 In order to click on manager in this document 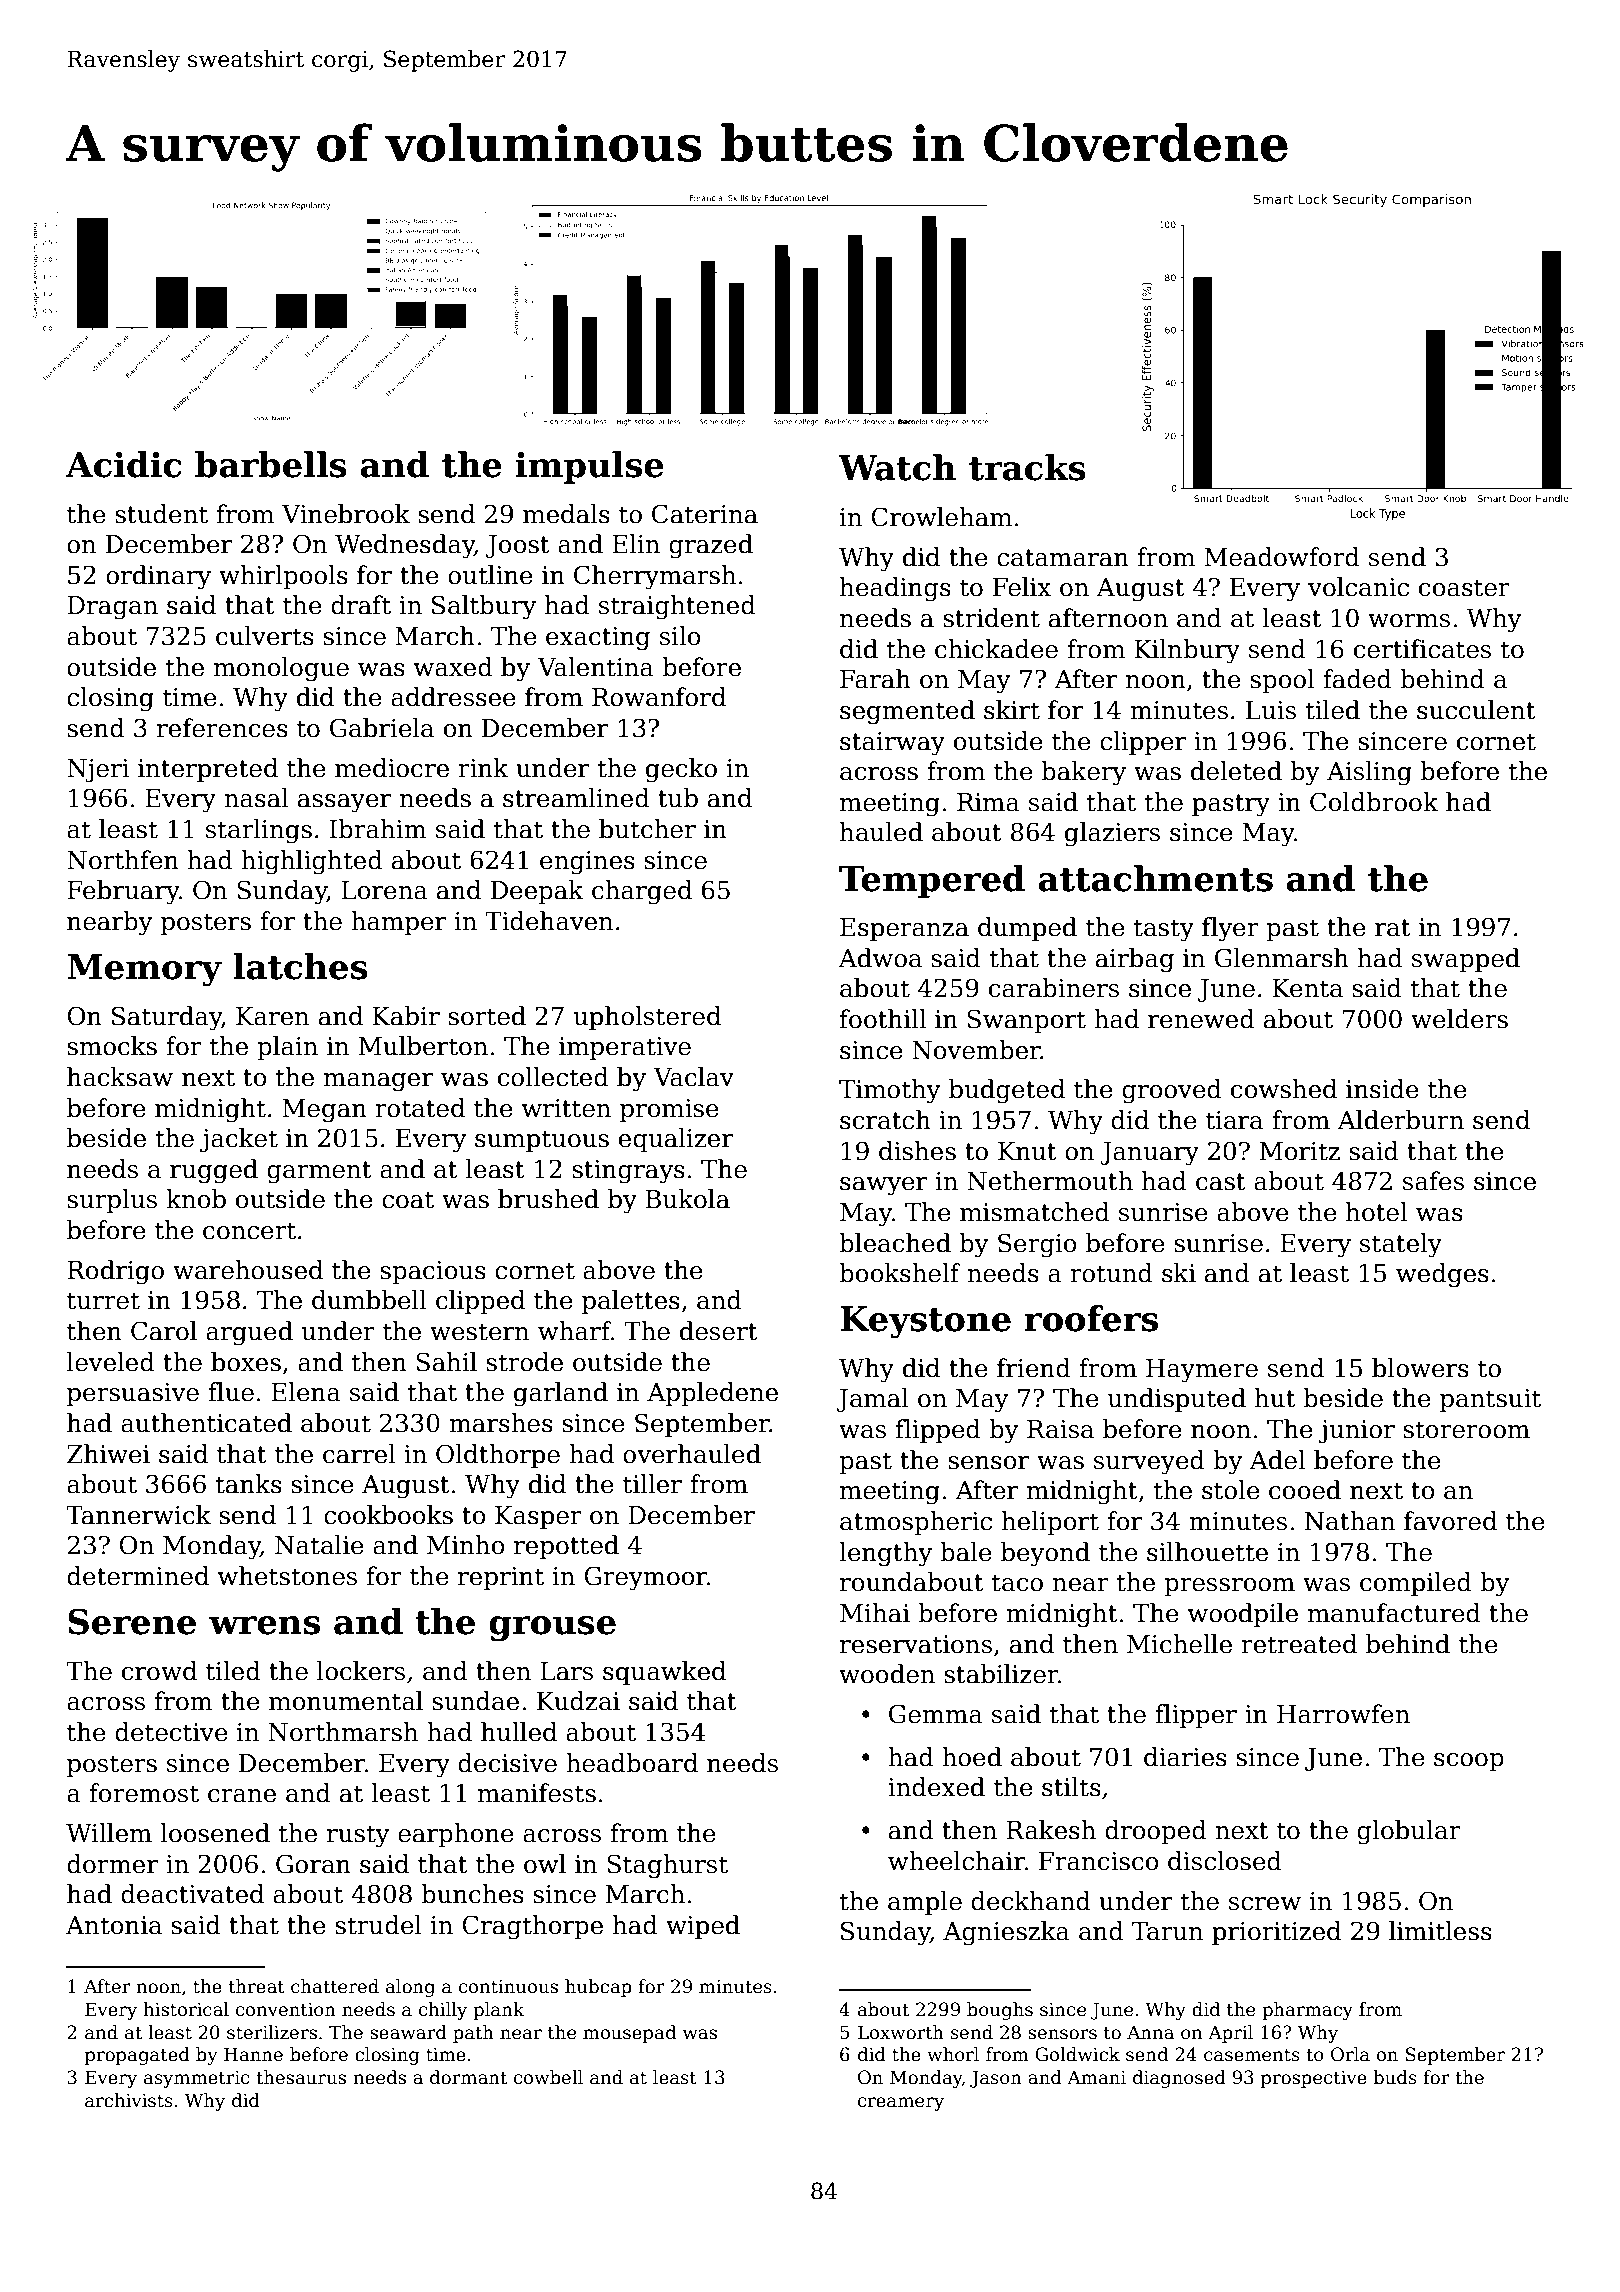, I will do `click(378, 1082)`.
